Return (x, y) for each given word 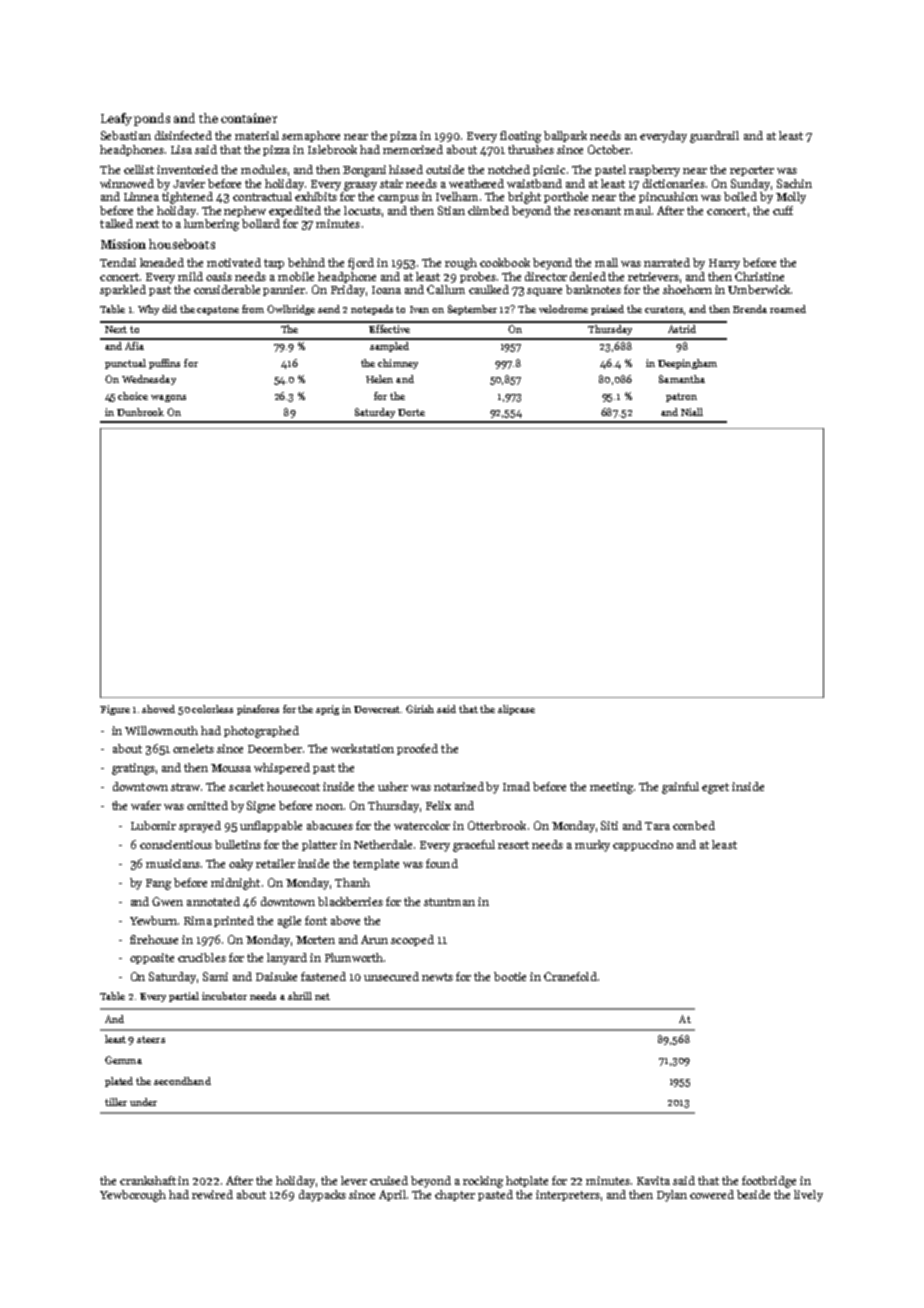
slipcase (516, 710)
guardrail (714, 137)
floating (520, 137)
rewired (212, 1194)
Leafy (116, 119)
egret (715, 788)
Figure (115, 710)
